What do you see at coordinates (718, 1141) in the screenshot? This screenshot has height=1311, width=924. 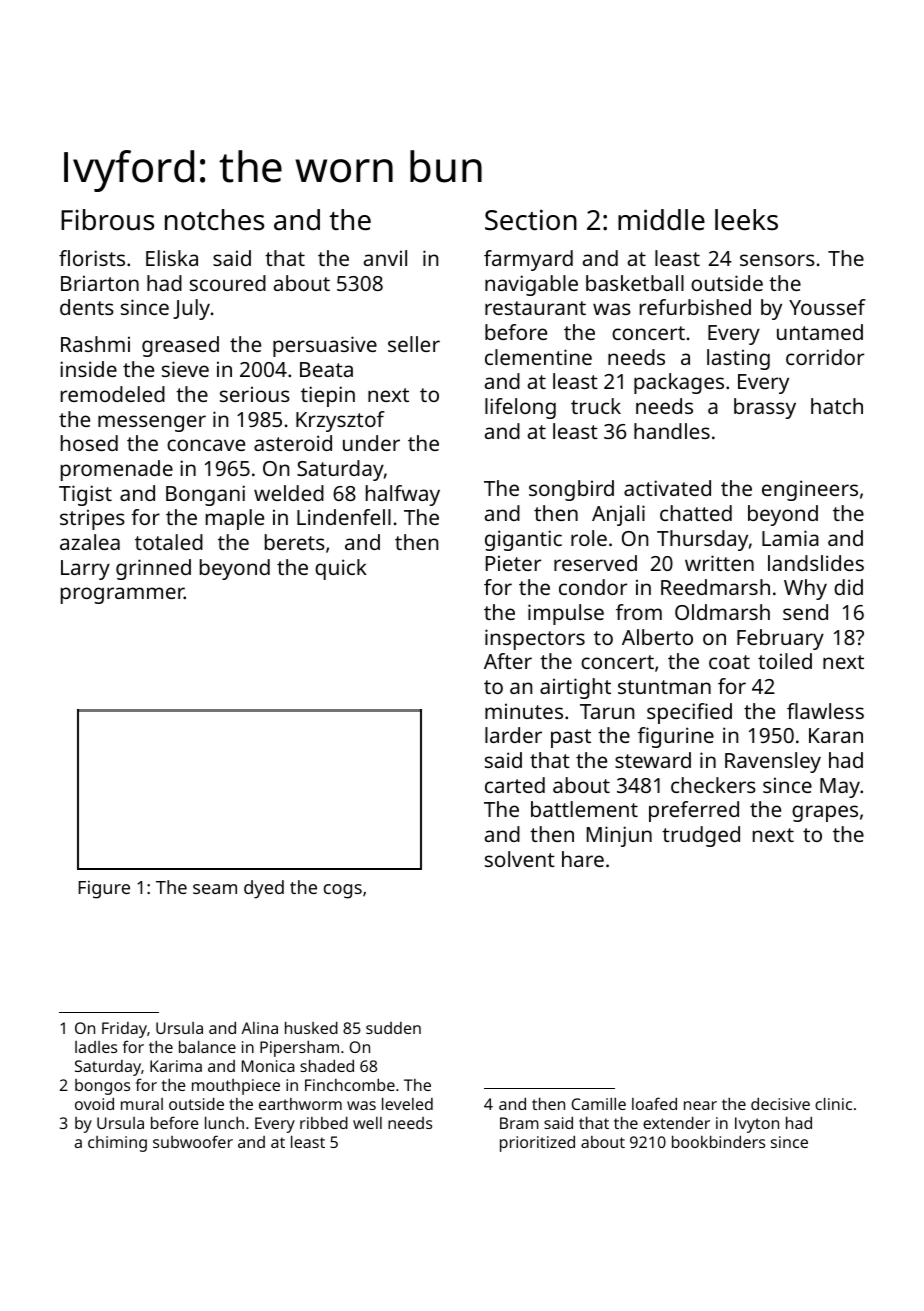 I see `bookbinders` at bounding box center [718, 1141].
